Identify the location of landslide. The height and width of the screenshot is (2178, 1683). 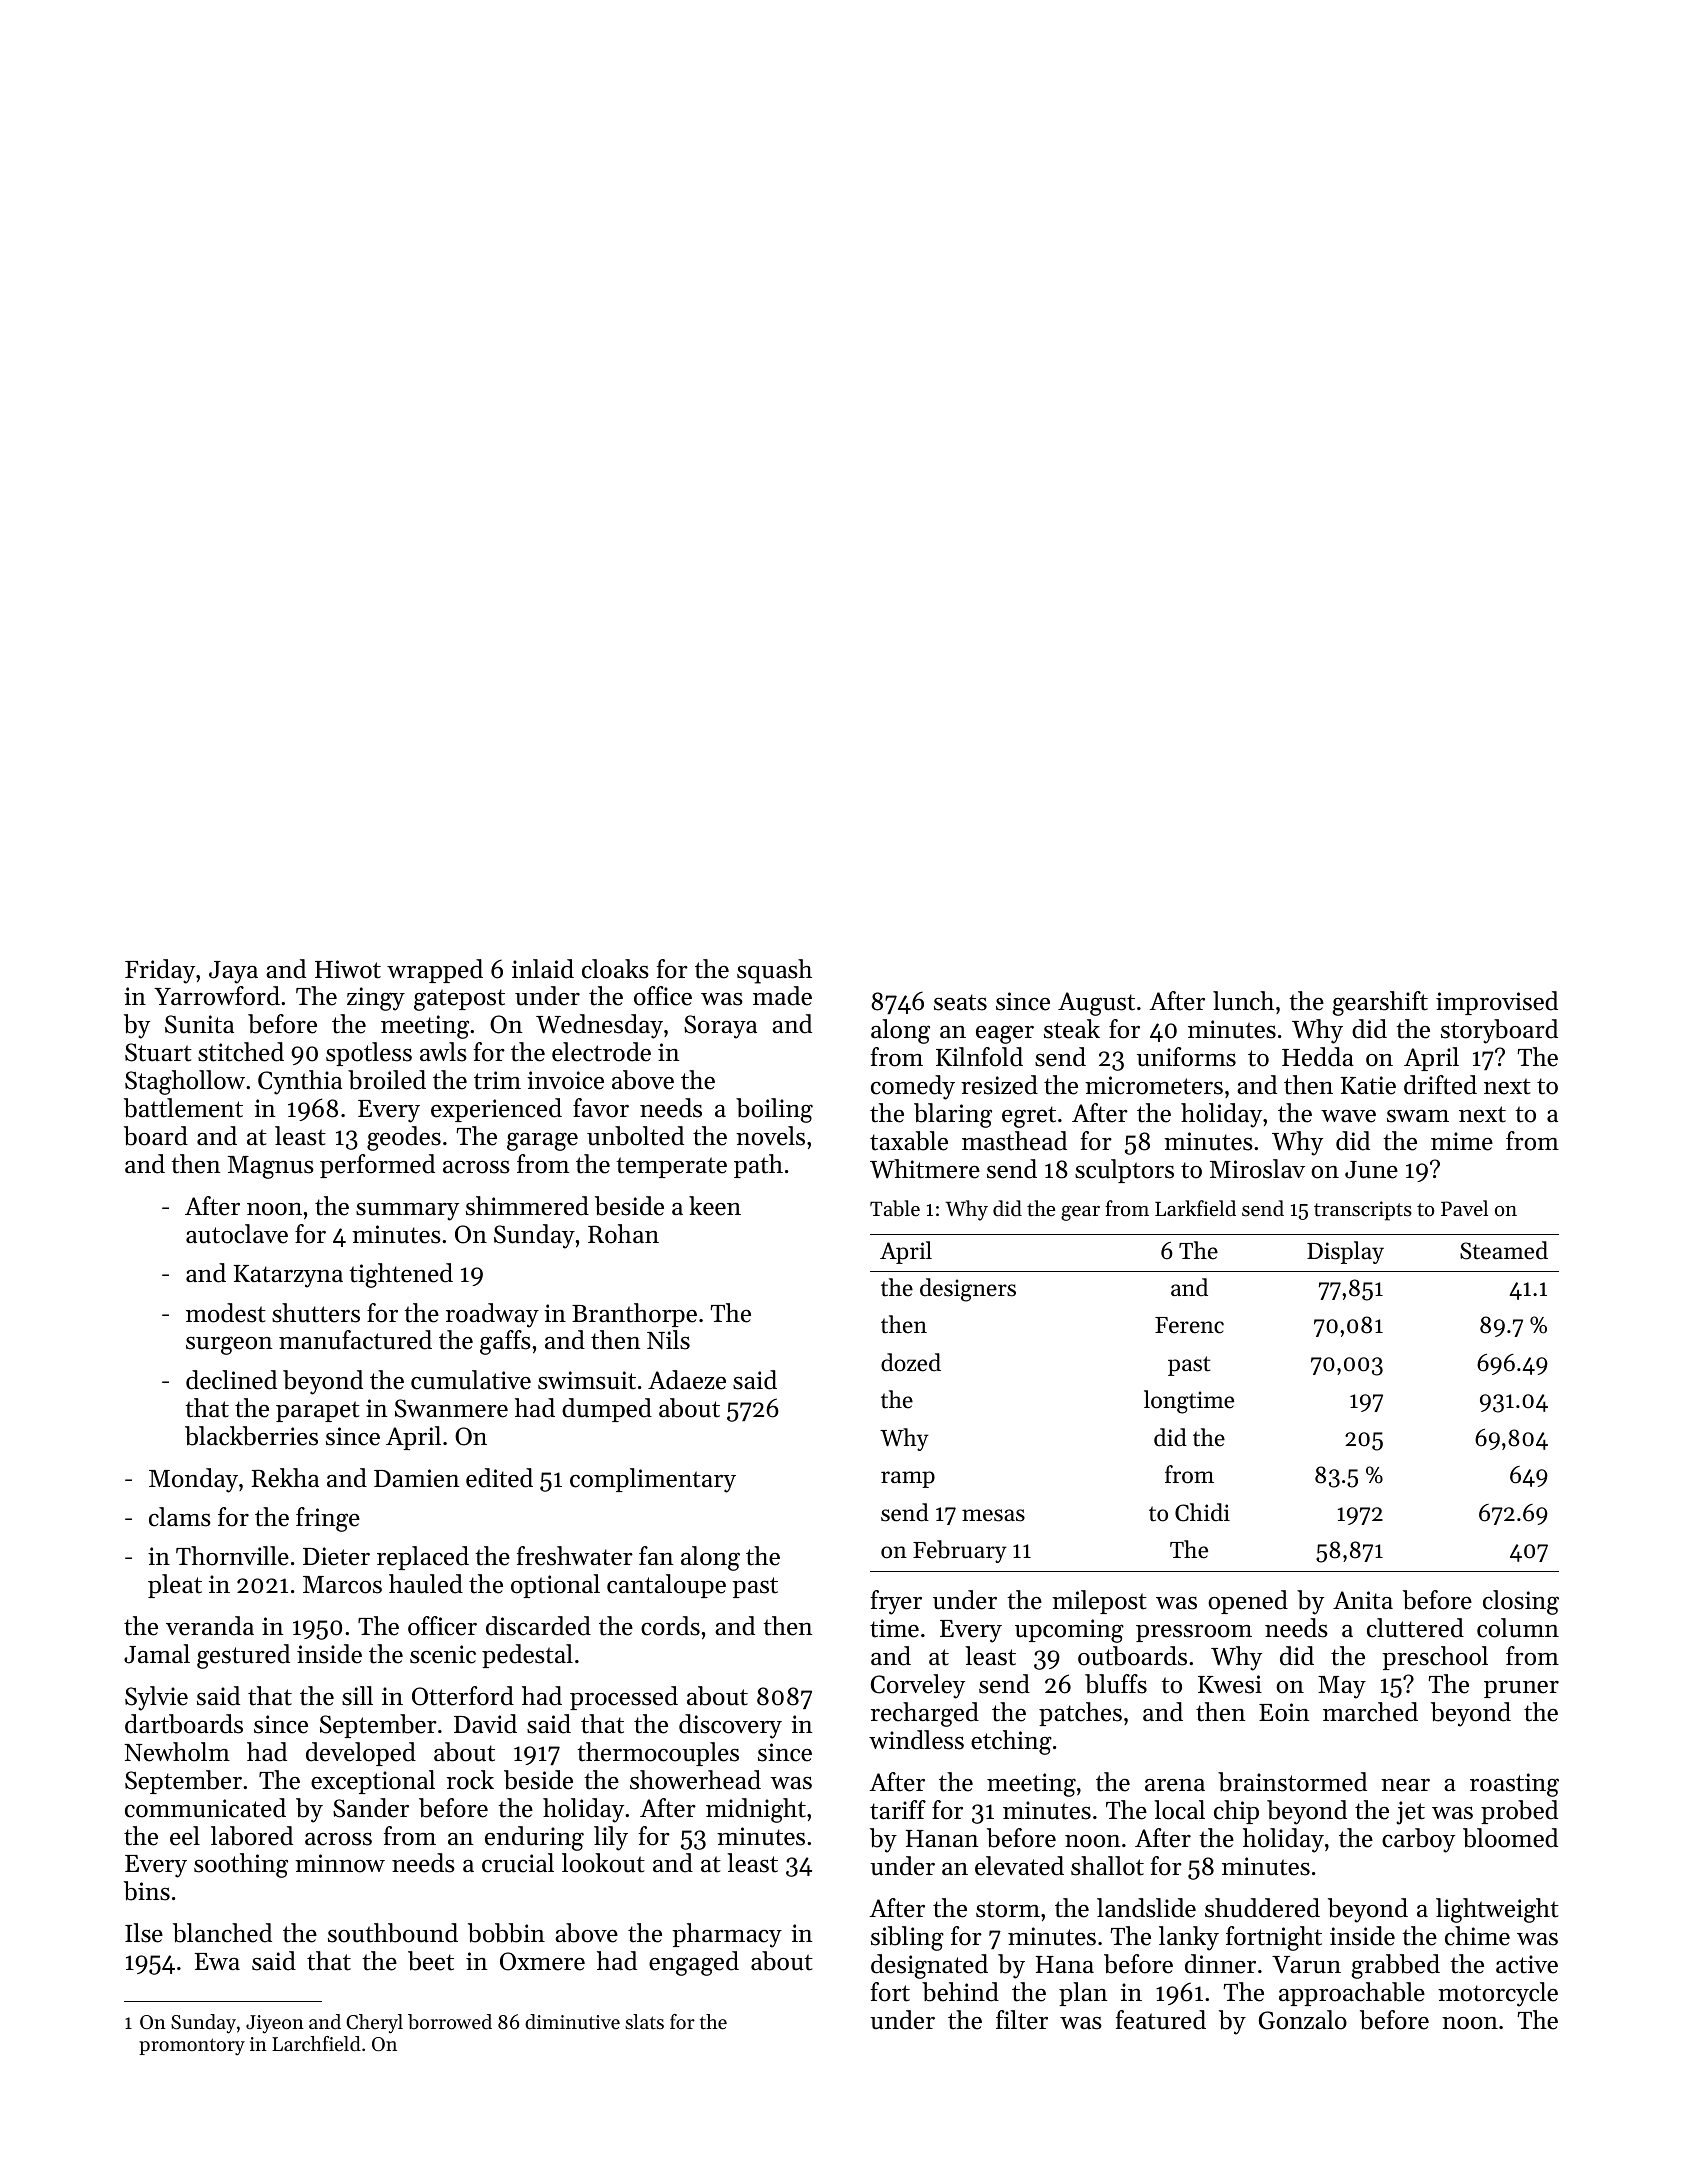
(1146, 1908).
